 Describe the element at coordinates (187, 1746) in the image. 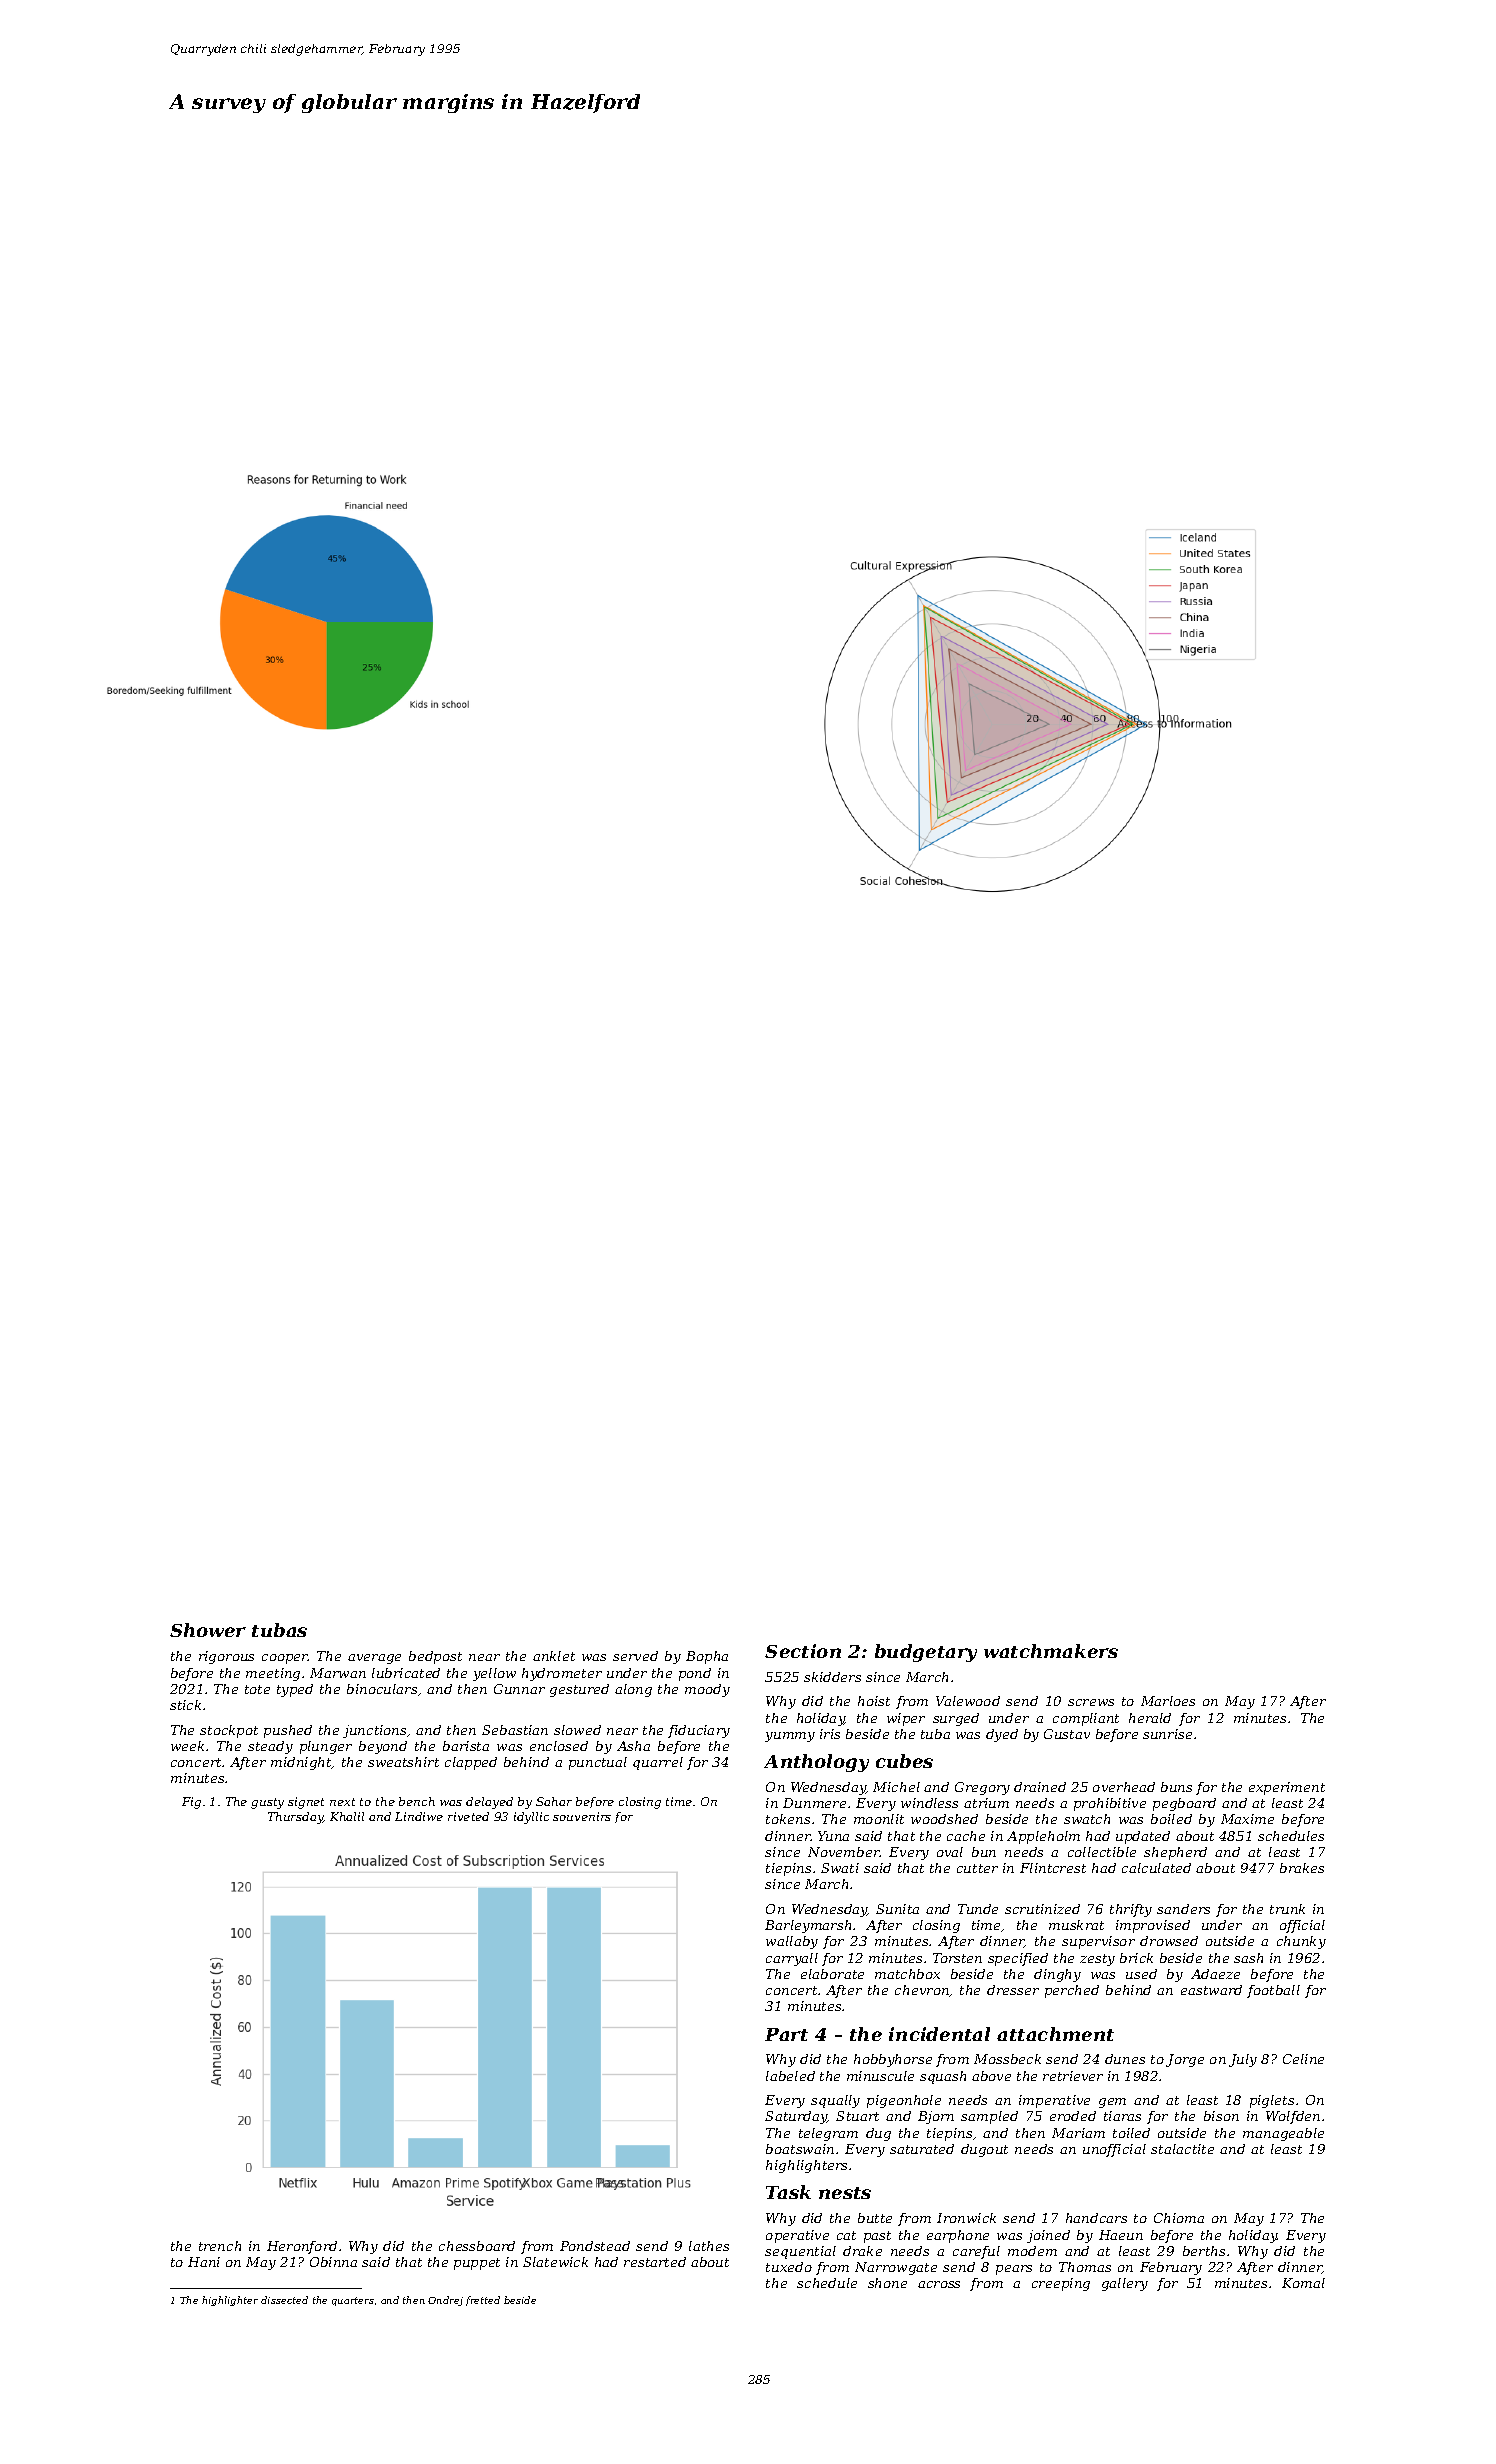

I see `week` at that location.
